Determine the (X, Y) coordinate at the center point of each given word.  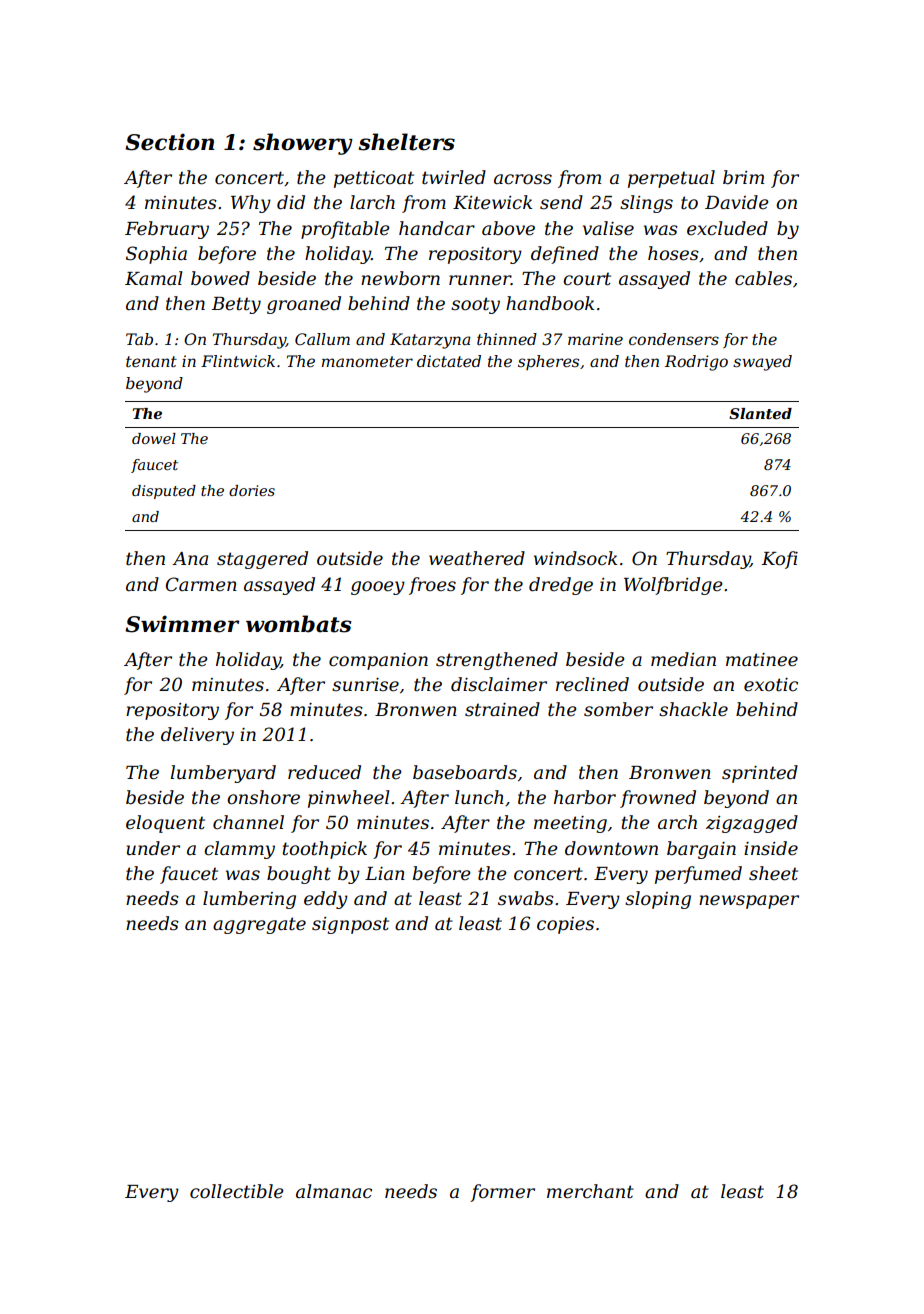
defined (565, 255)
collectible (237, 1191)
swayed (762, 363)
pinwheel (349, 799)
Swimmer (182, 624)
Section (169, 142)
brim (743, 177)
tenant (151, 361)
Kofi (779, 560)
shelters (406, 142)
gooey (378, 588)
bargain (701, 850)
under (153, 848)
